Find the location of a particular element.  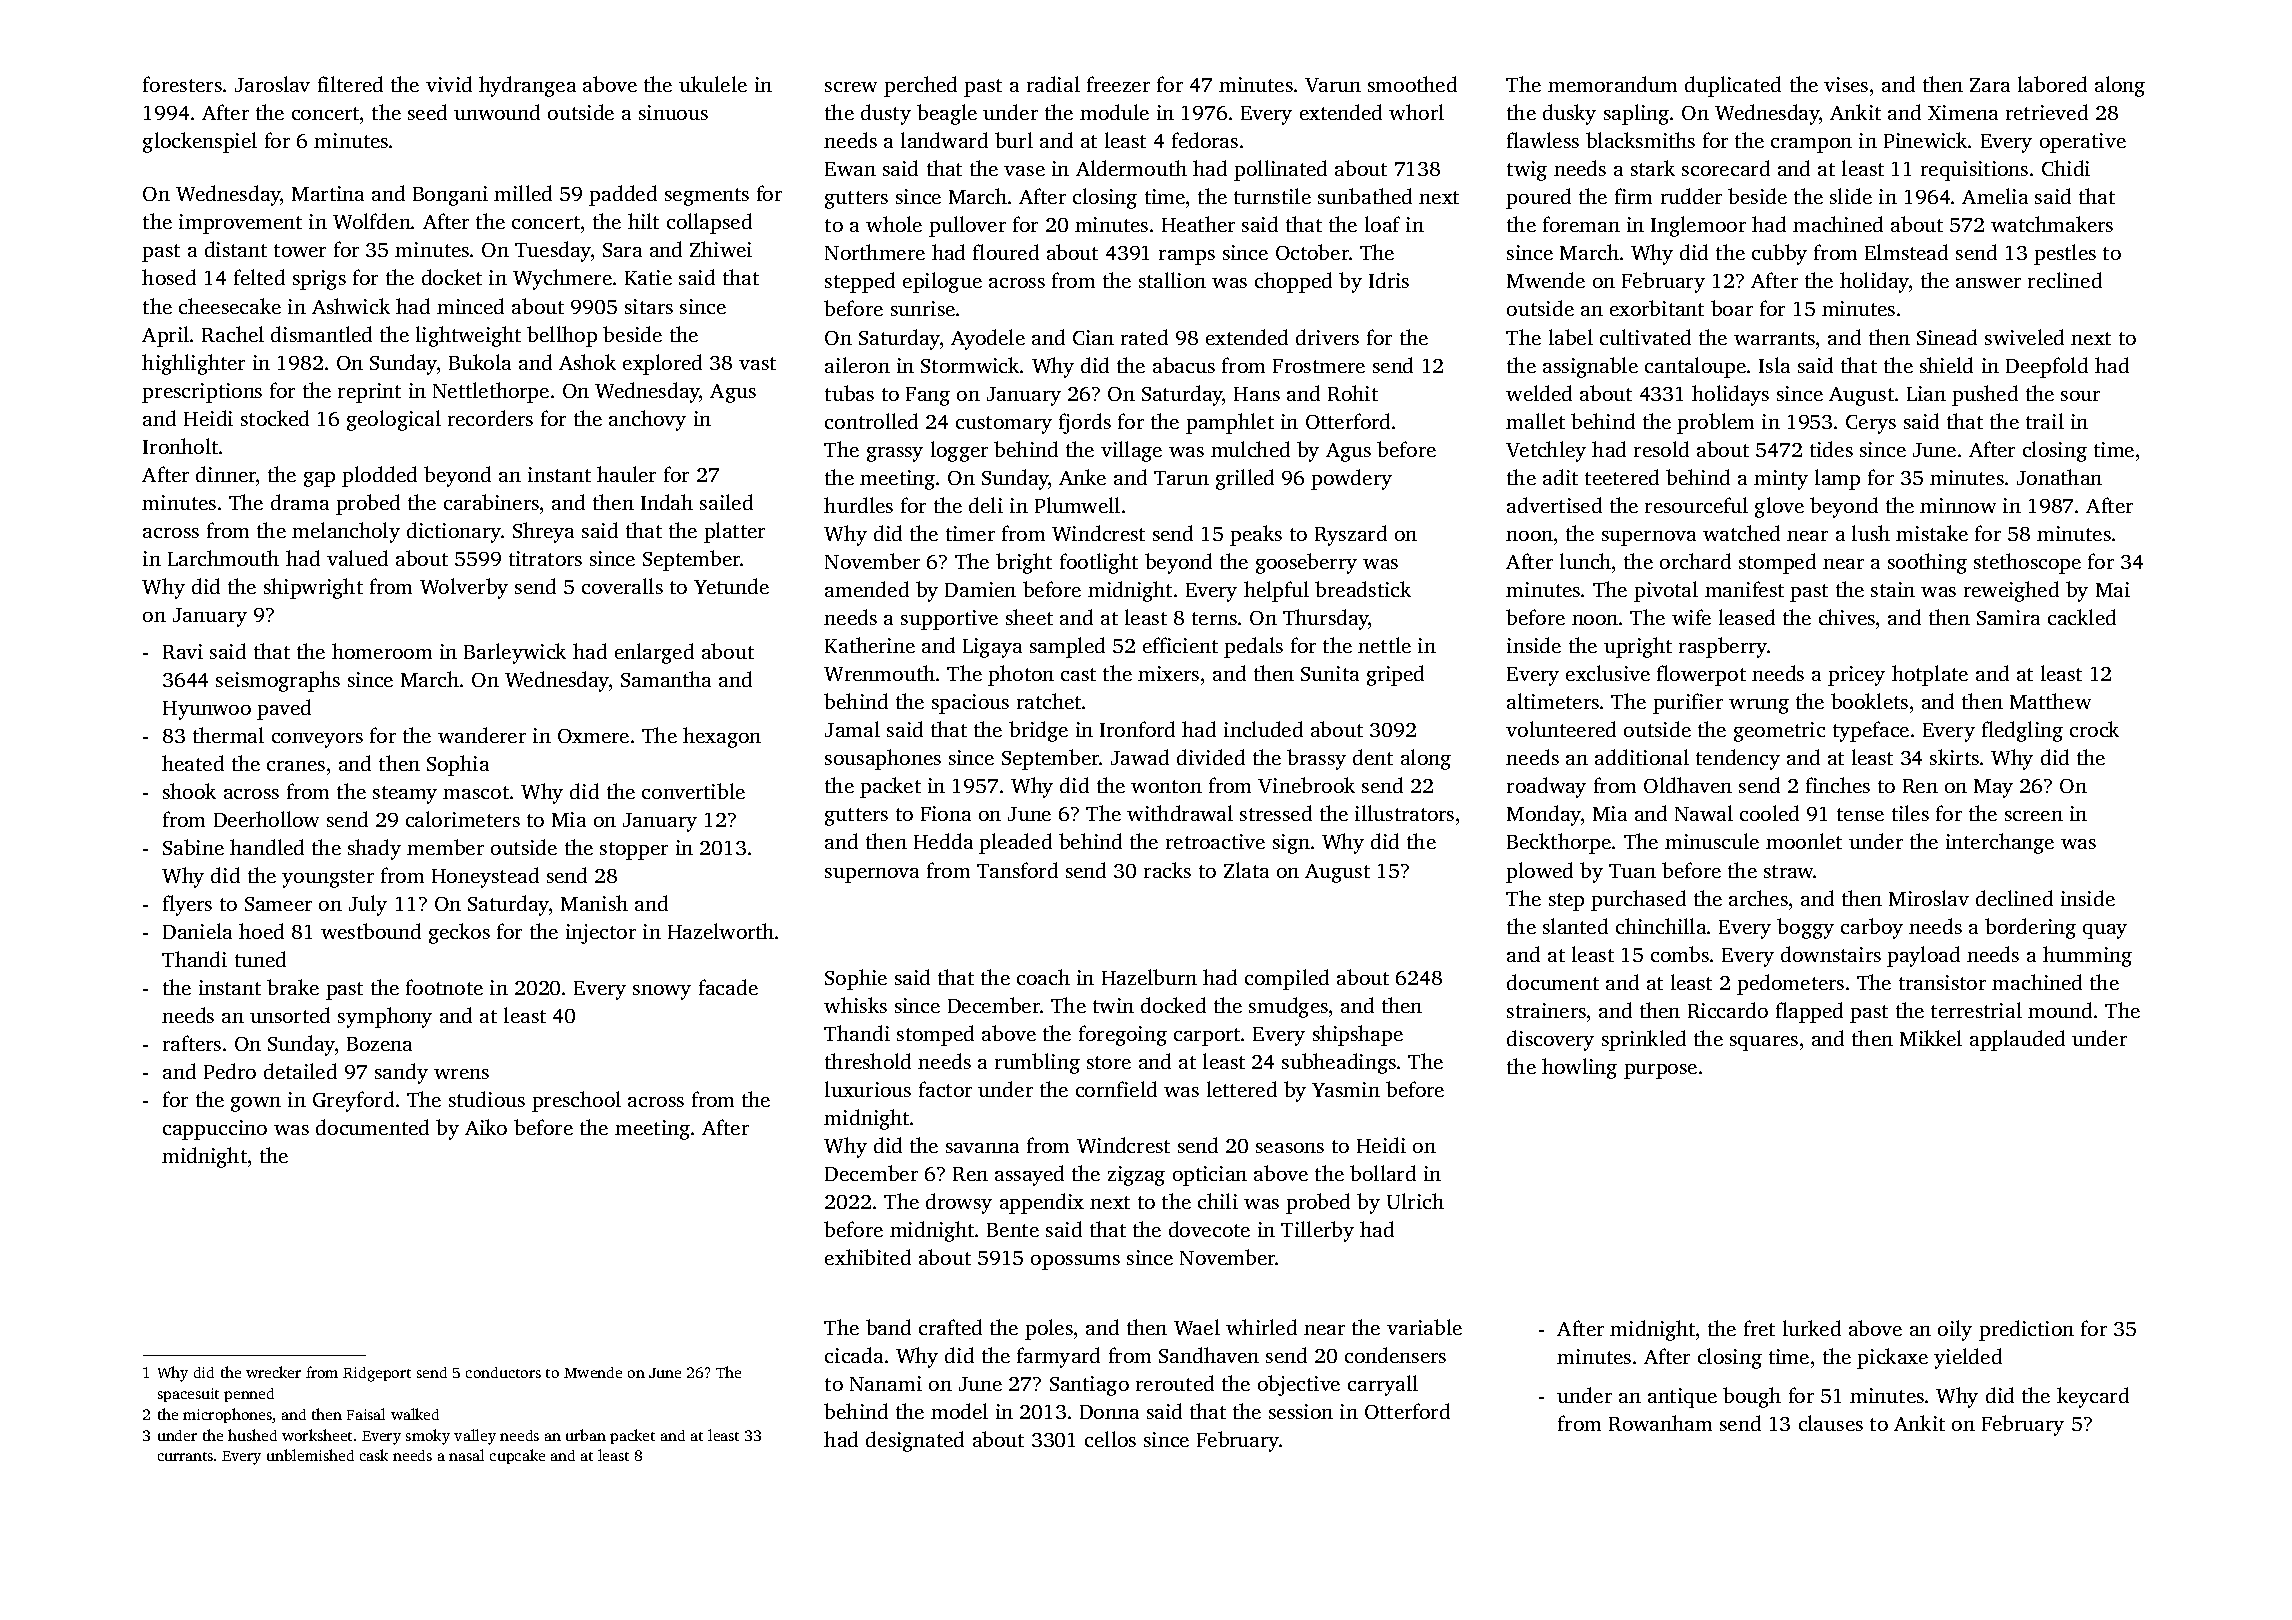

ukulele is located at coordinates (713, 84).
